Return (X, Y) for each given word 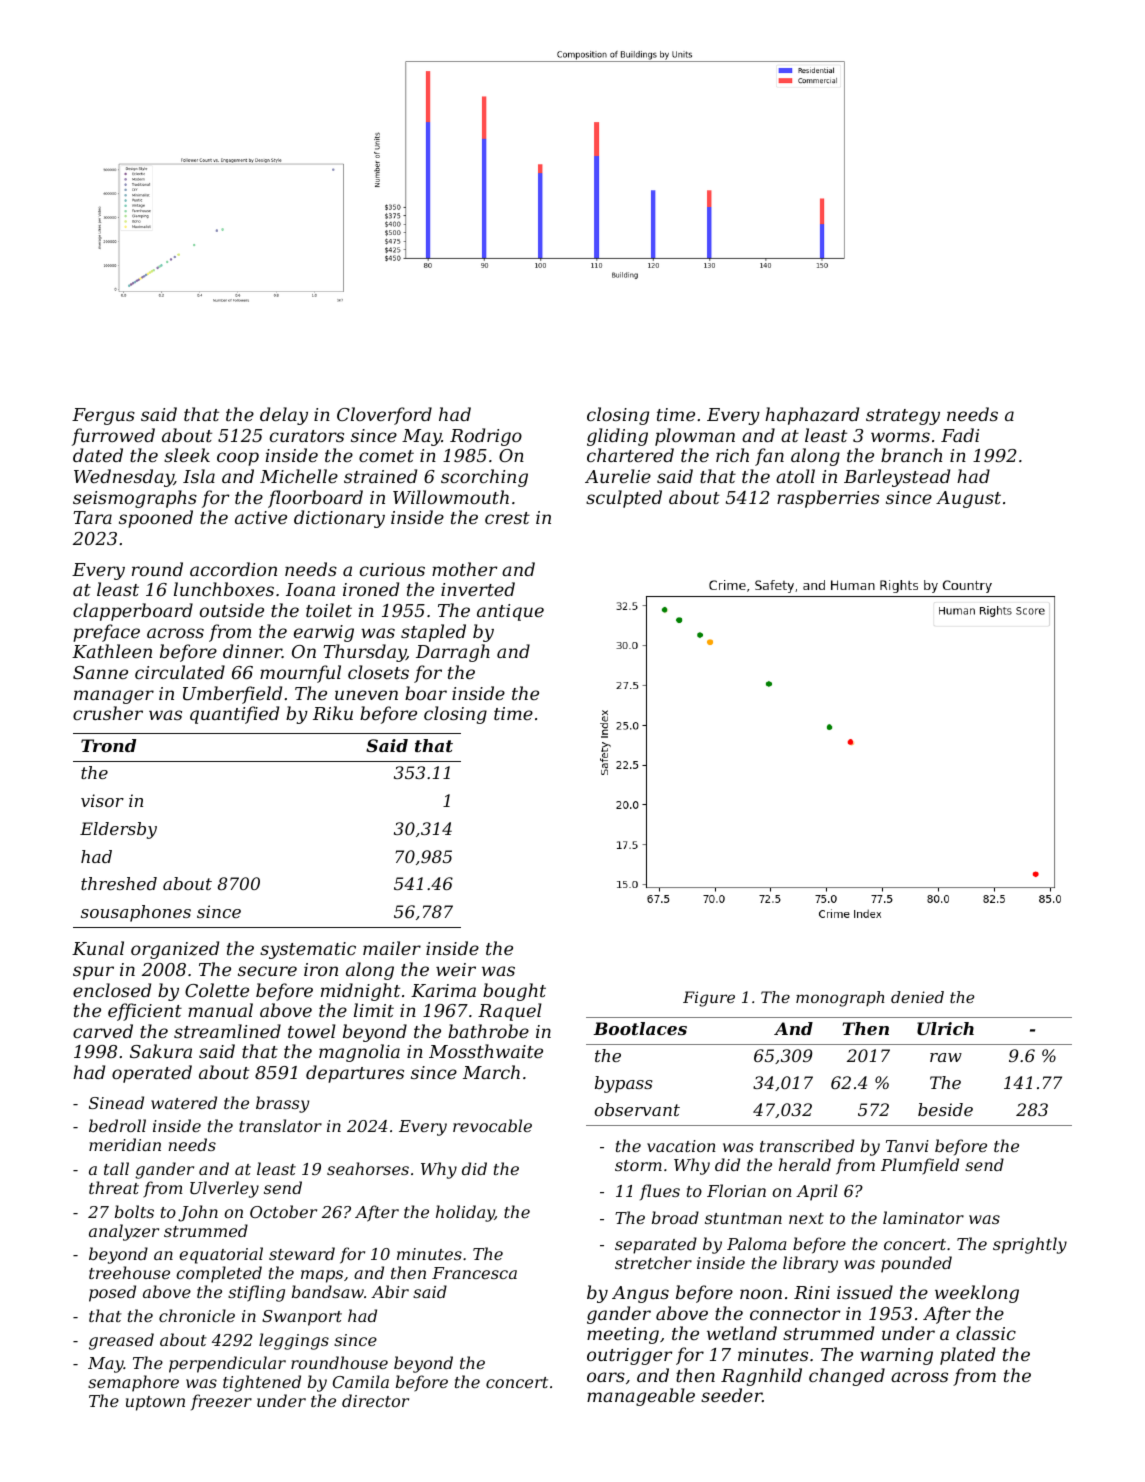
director (375, 1400)
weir (456, 969)
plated (967, 1356)
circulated (180, 672)
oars (606, 1377)
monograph (840, 999)
